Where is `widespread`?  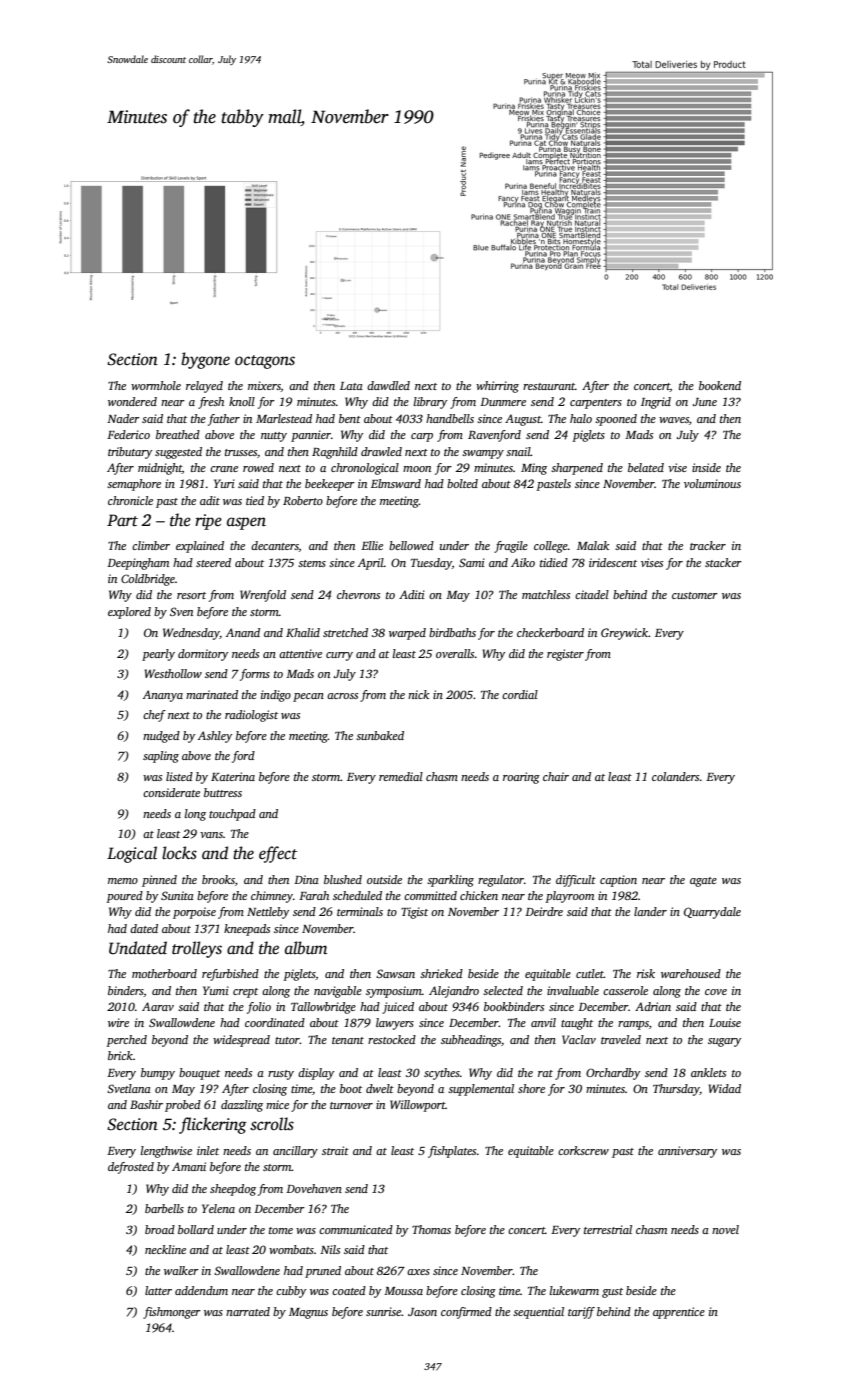
widespread is located at coordinates (241, 1041).
